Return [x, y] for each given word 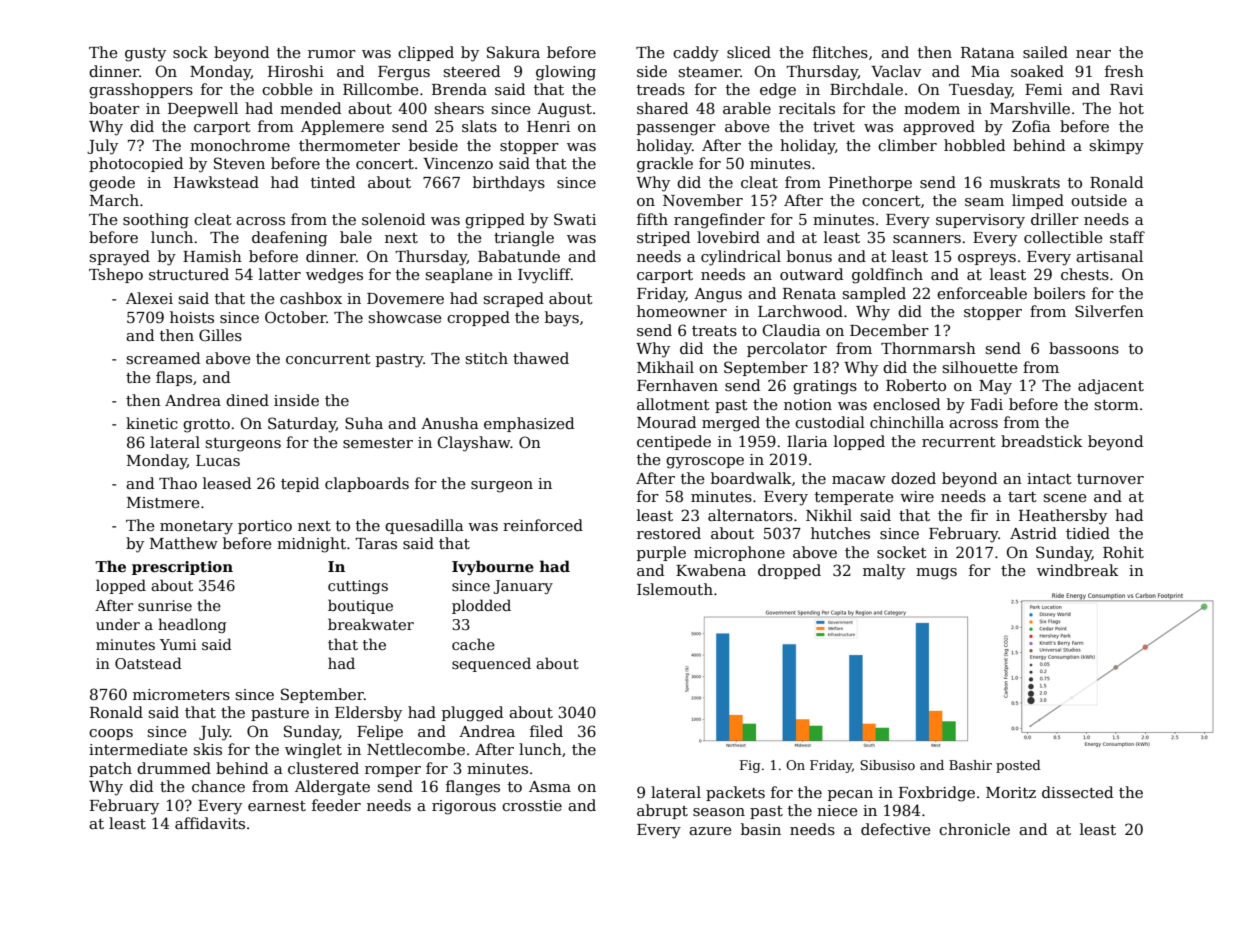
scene [1065, 498]
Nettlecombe [416, 749]
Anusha [450, 423]
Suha [364, 423]
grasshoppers [141, 91]
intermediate [138, 749]
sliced [749, 52]
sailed [1045, 52]
